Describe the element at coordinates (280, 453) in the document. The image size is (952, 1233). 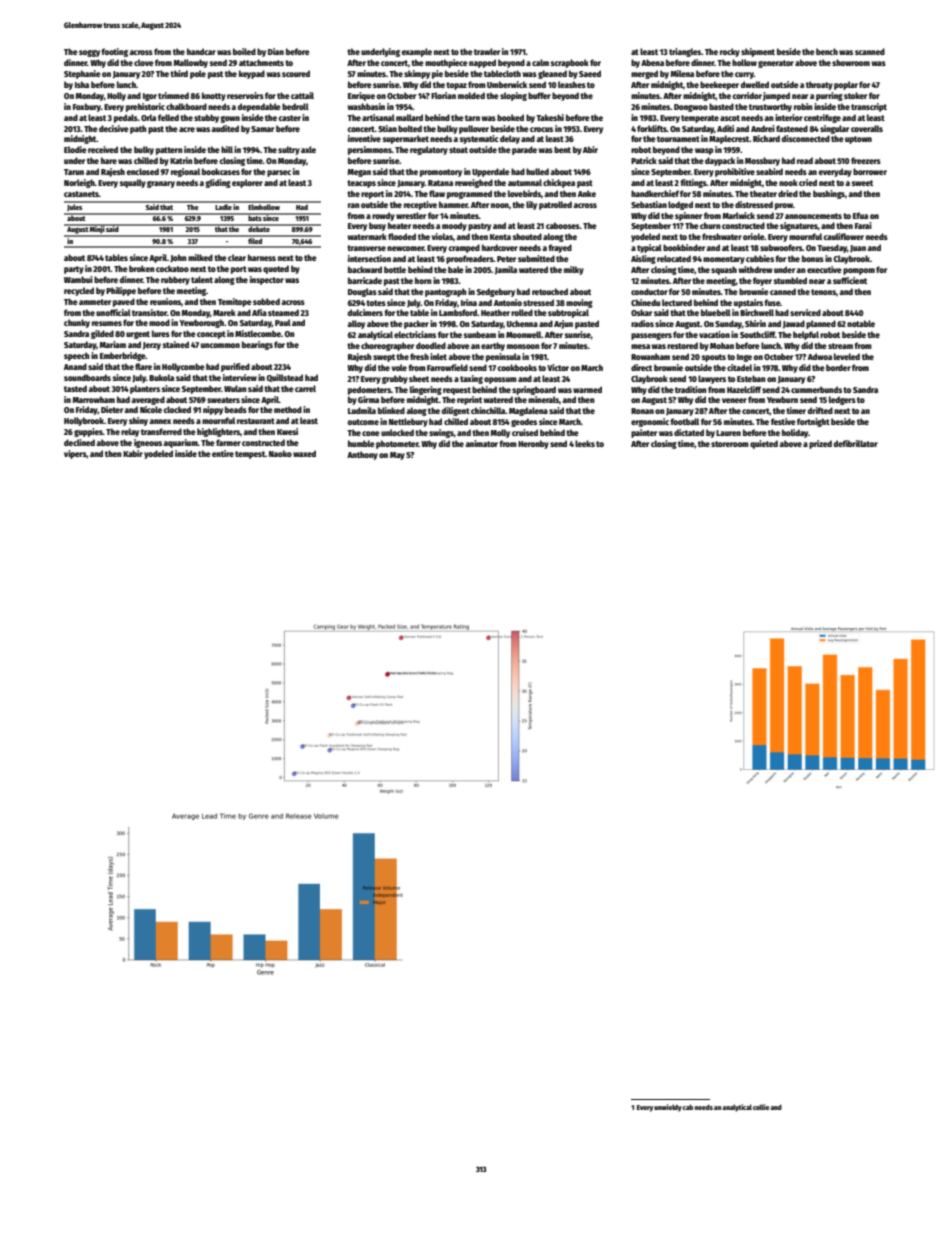
I see `Naoko` at that location.
